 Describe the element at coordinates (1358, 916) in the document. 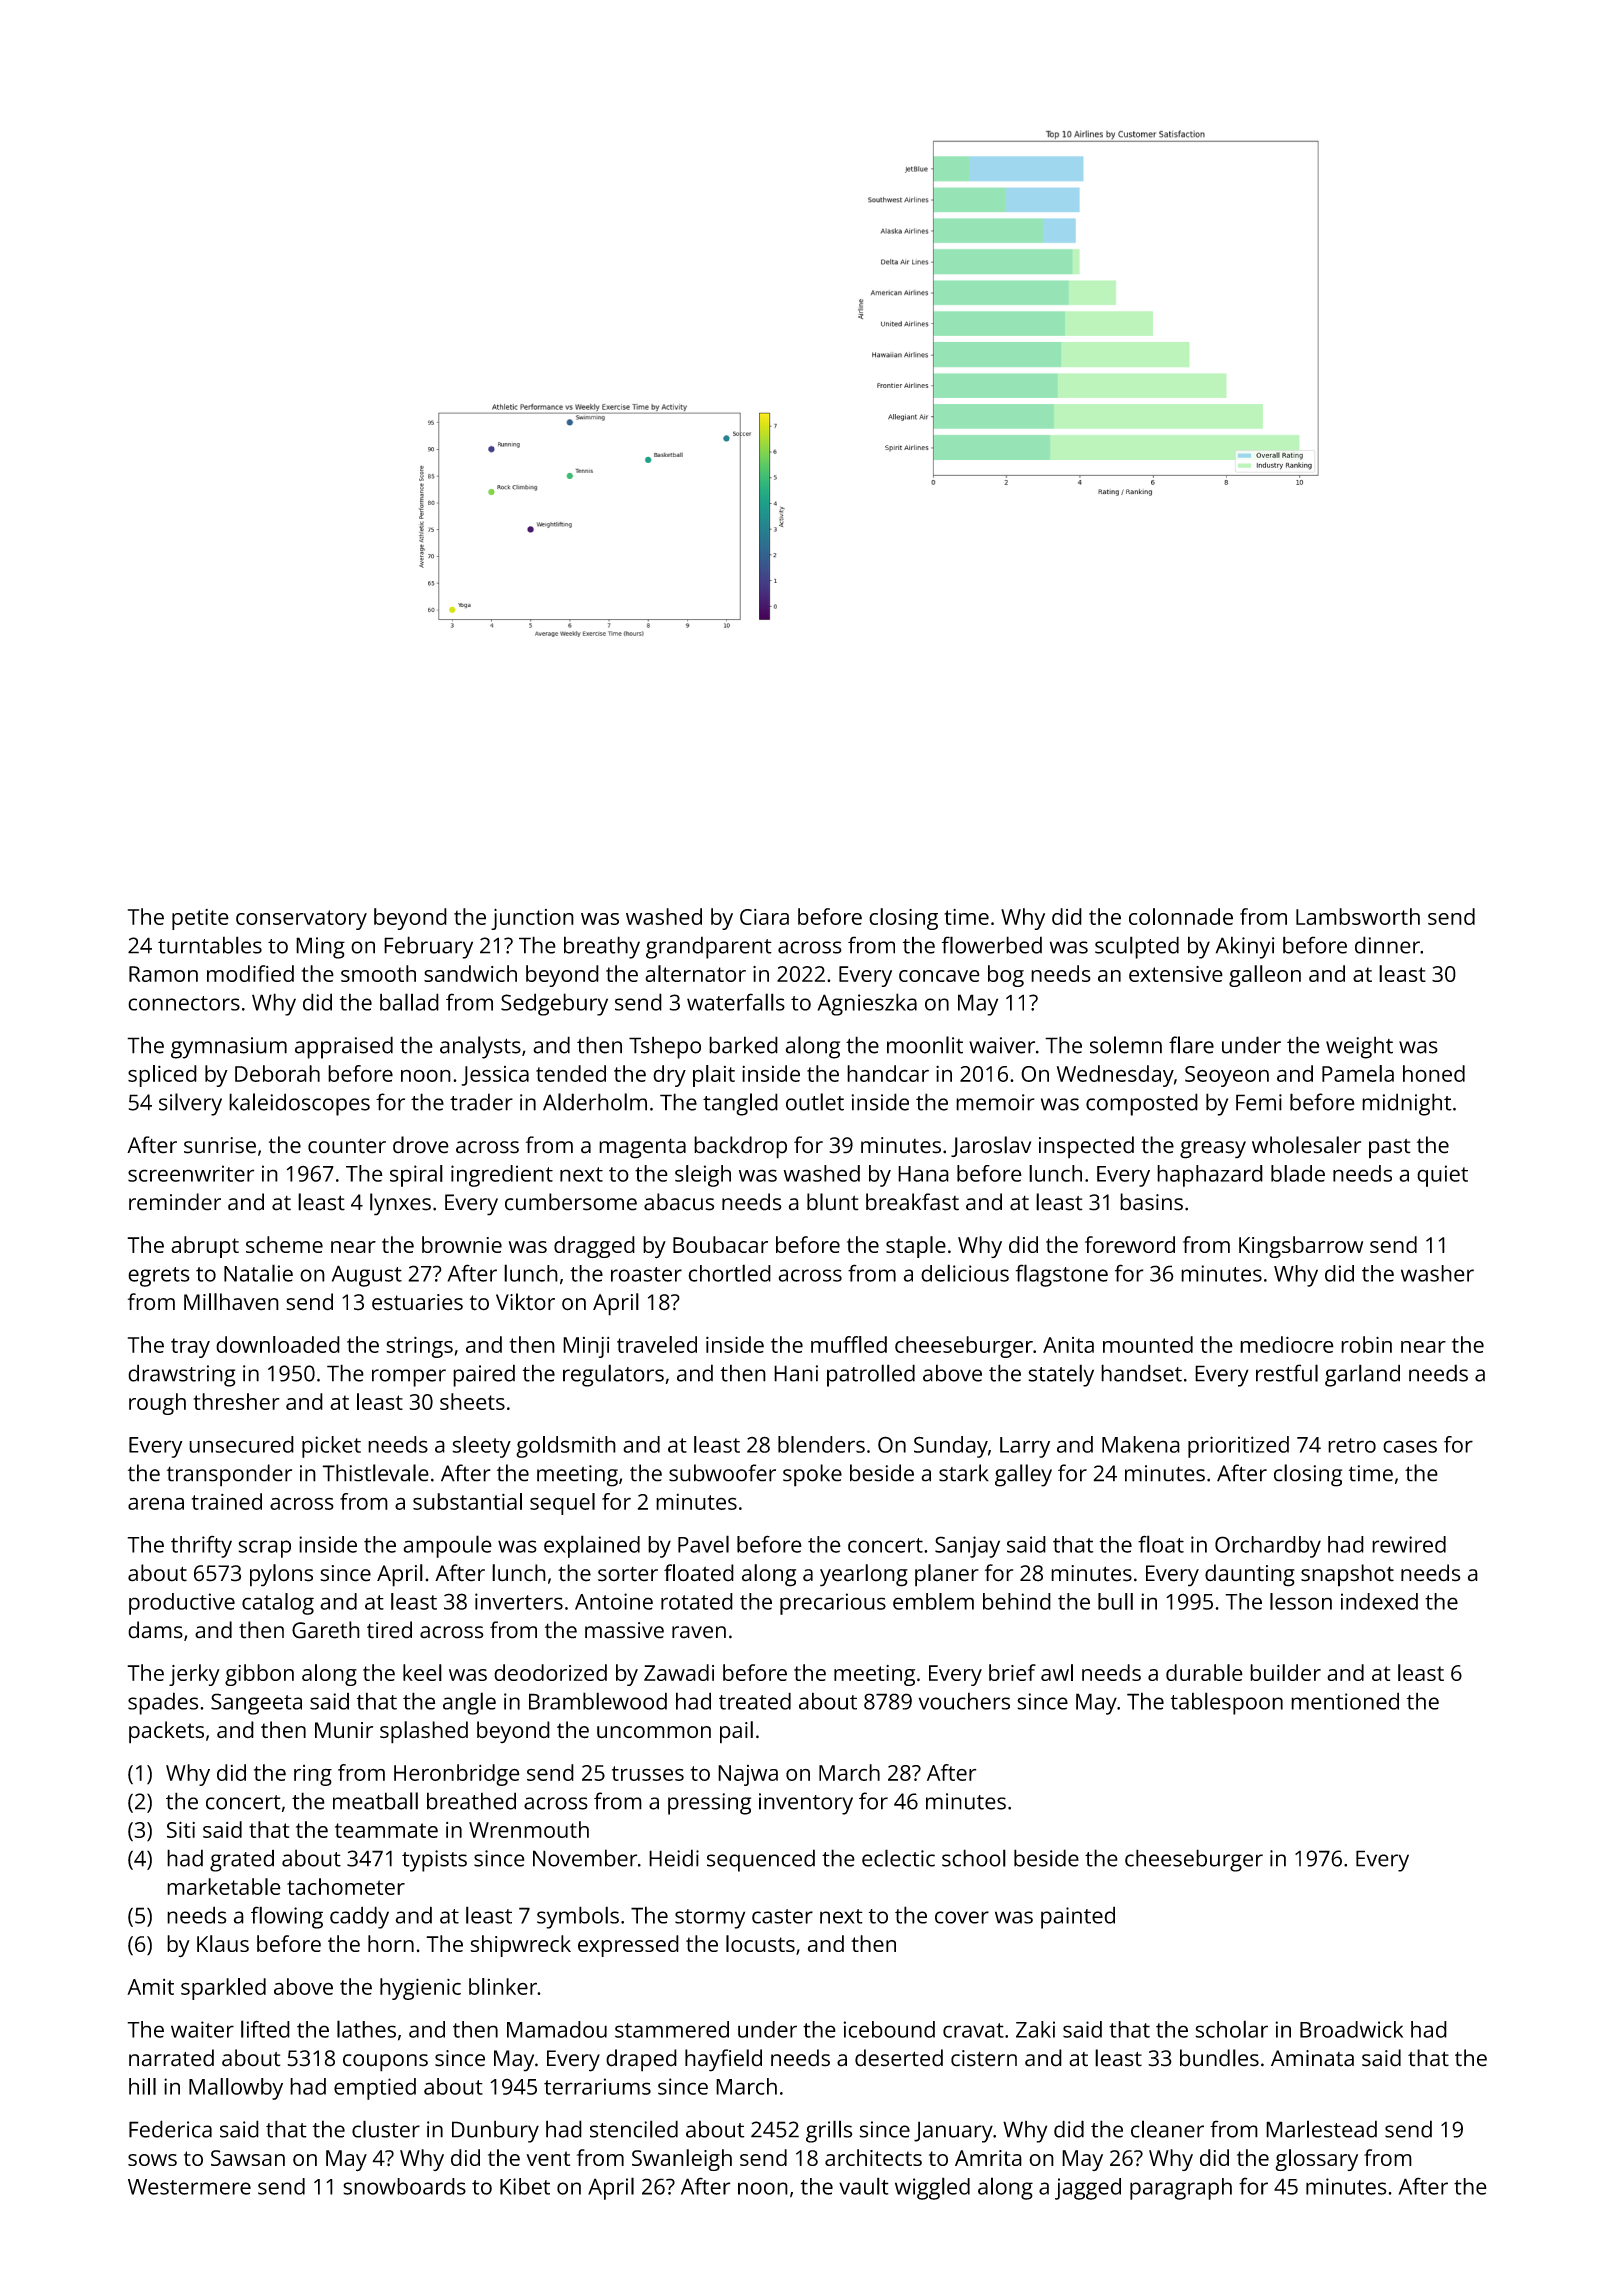

I see `Lambsworth` at that location.
